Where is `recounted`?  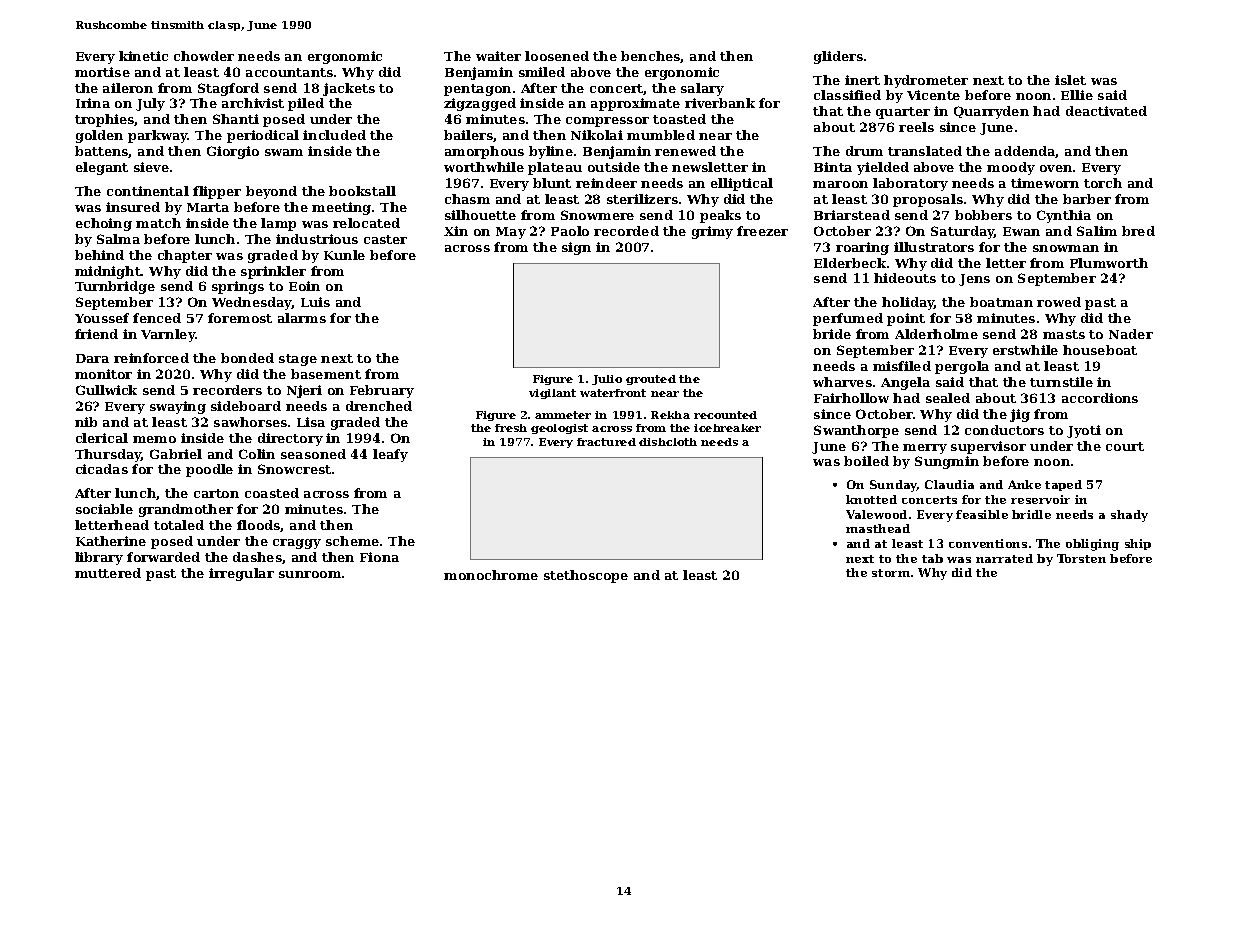 recounted is located at coordinates (725, 415).
